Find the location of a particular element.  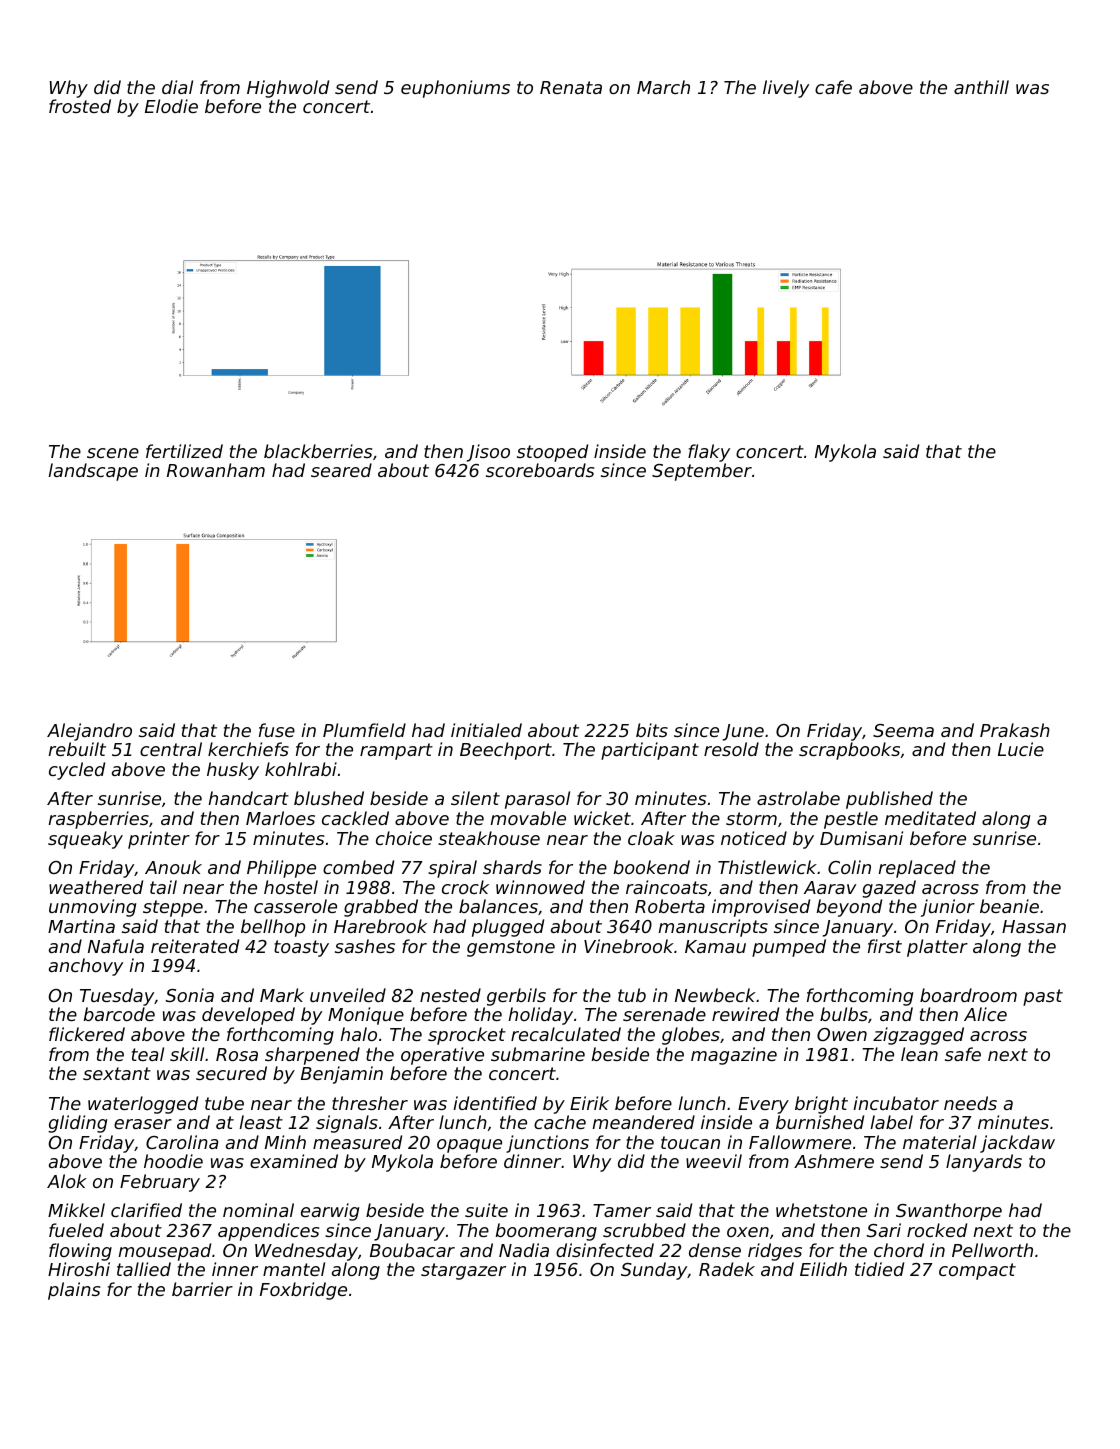

scene is located at coordinates (113, 453).
